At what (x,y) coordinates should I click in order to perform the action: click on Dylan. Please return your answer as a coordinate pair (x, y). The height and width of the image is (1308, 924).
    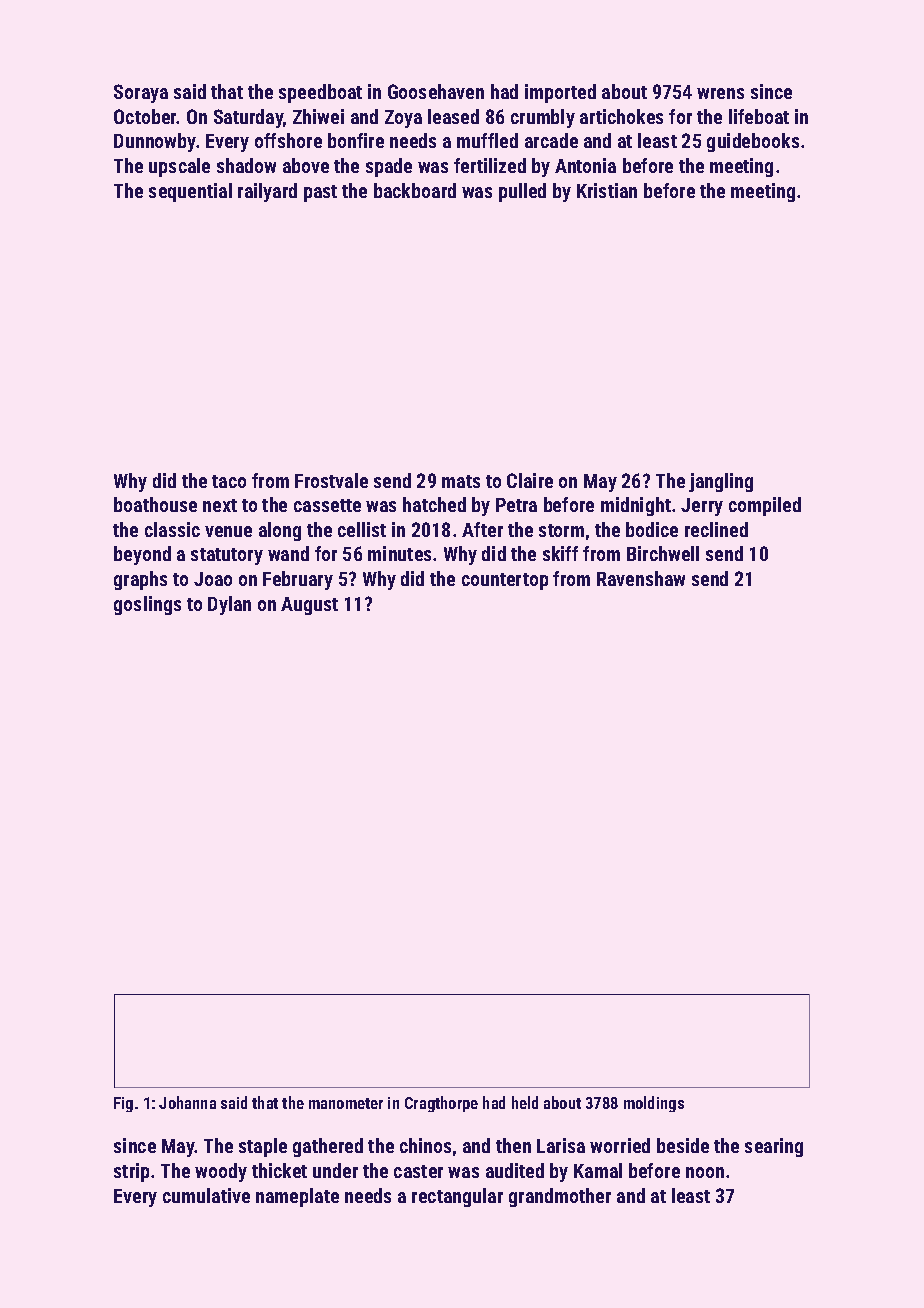
    Looking at the image, I should click on (229, 605).
